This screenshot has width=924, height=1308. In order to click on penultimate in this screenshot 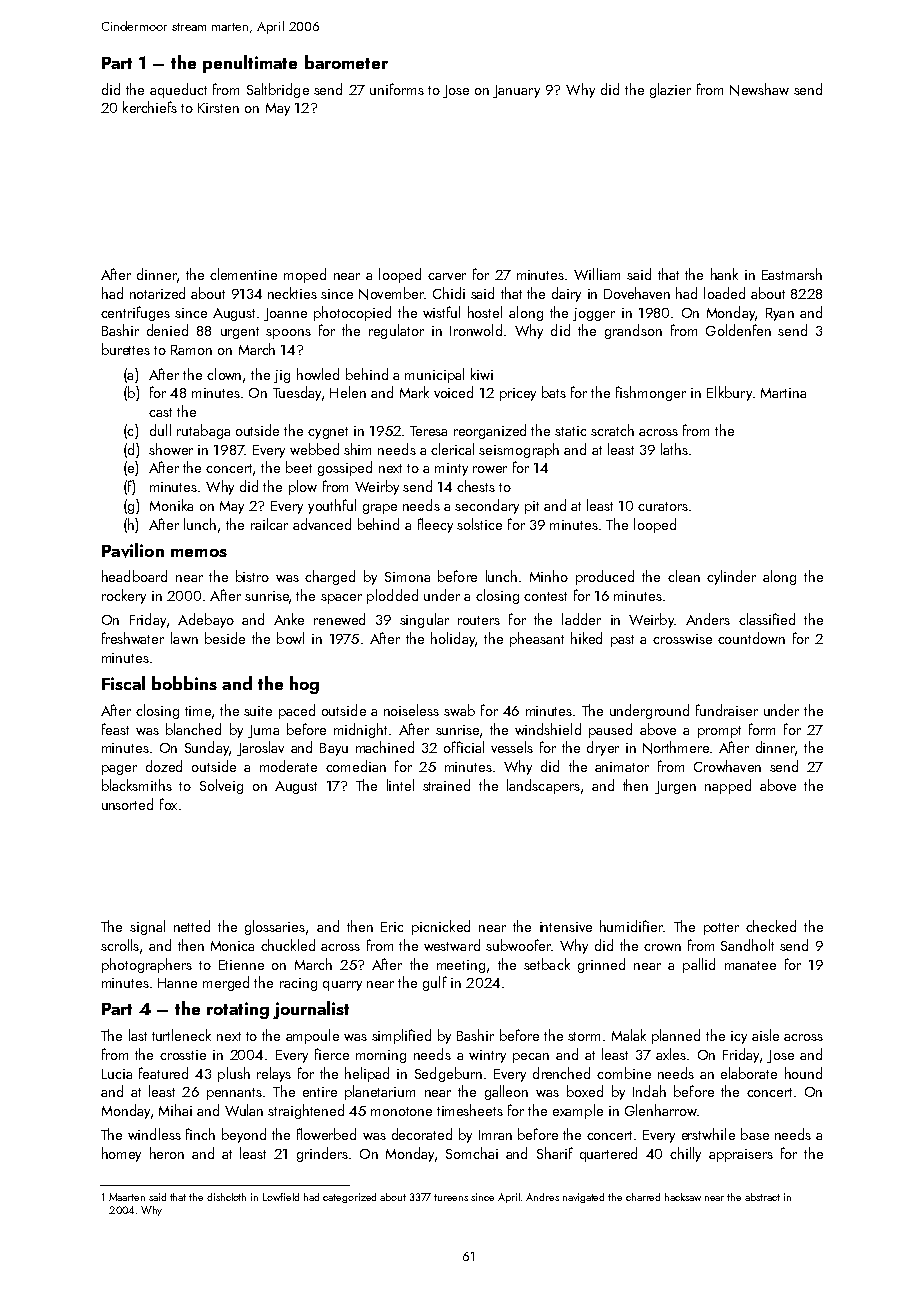, I will do `click(250, 64)`.
